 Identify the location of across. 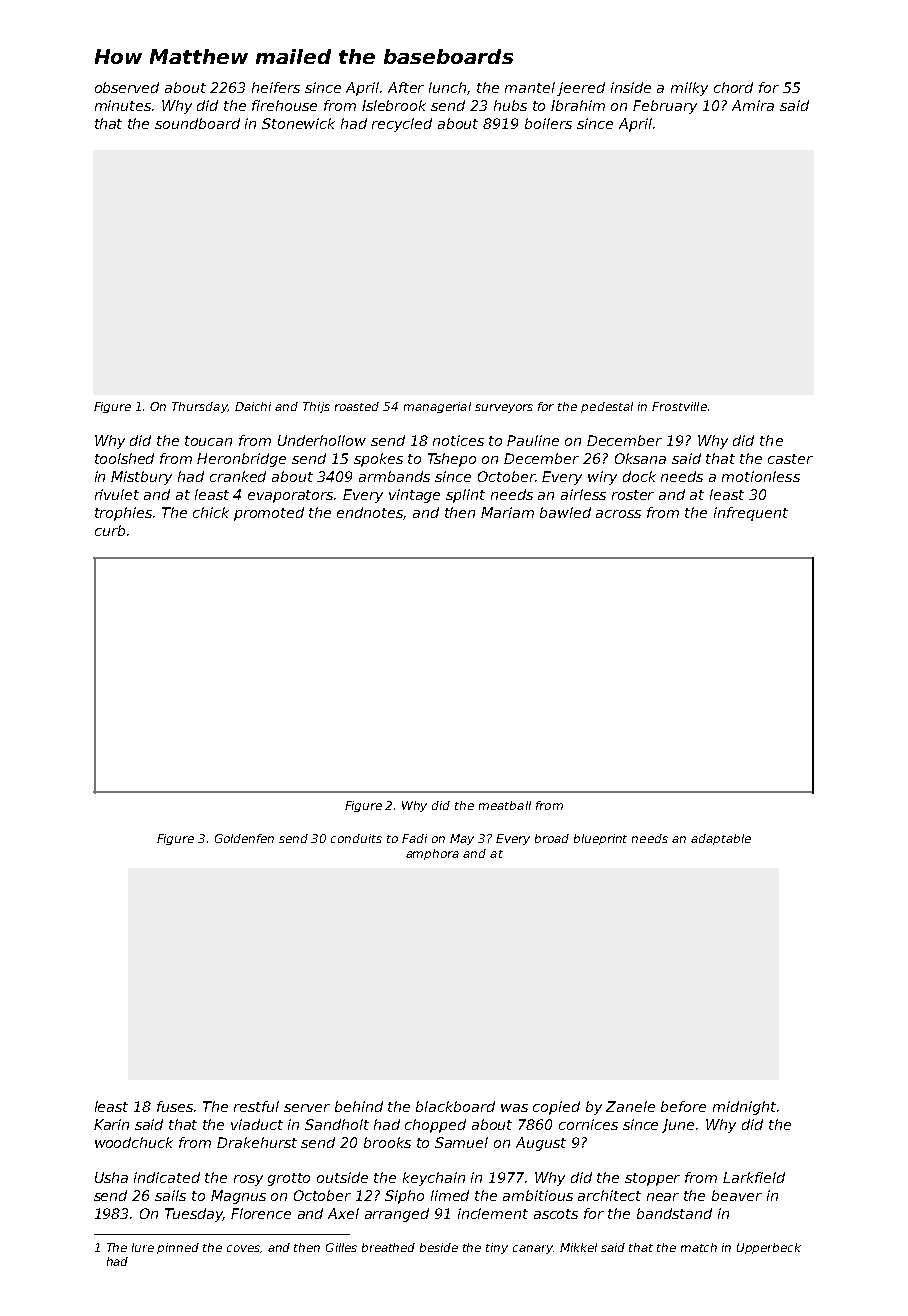
(618, 514).
